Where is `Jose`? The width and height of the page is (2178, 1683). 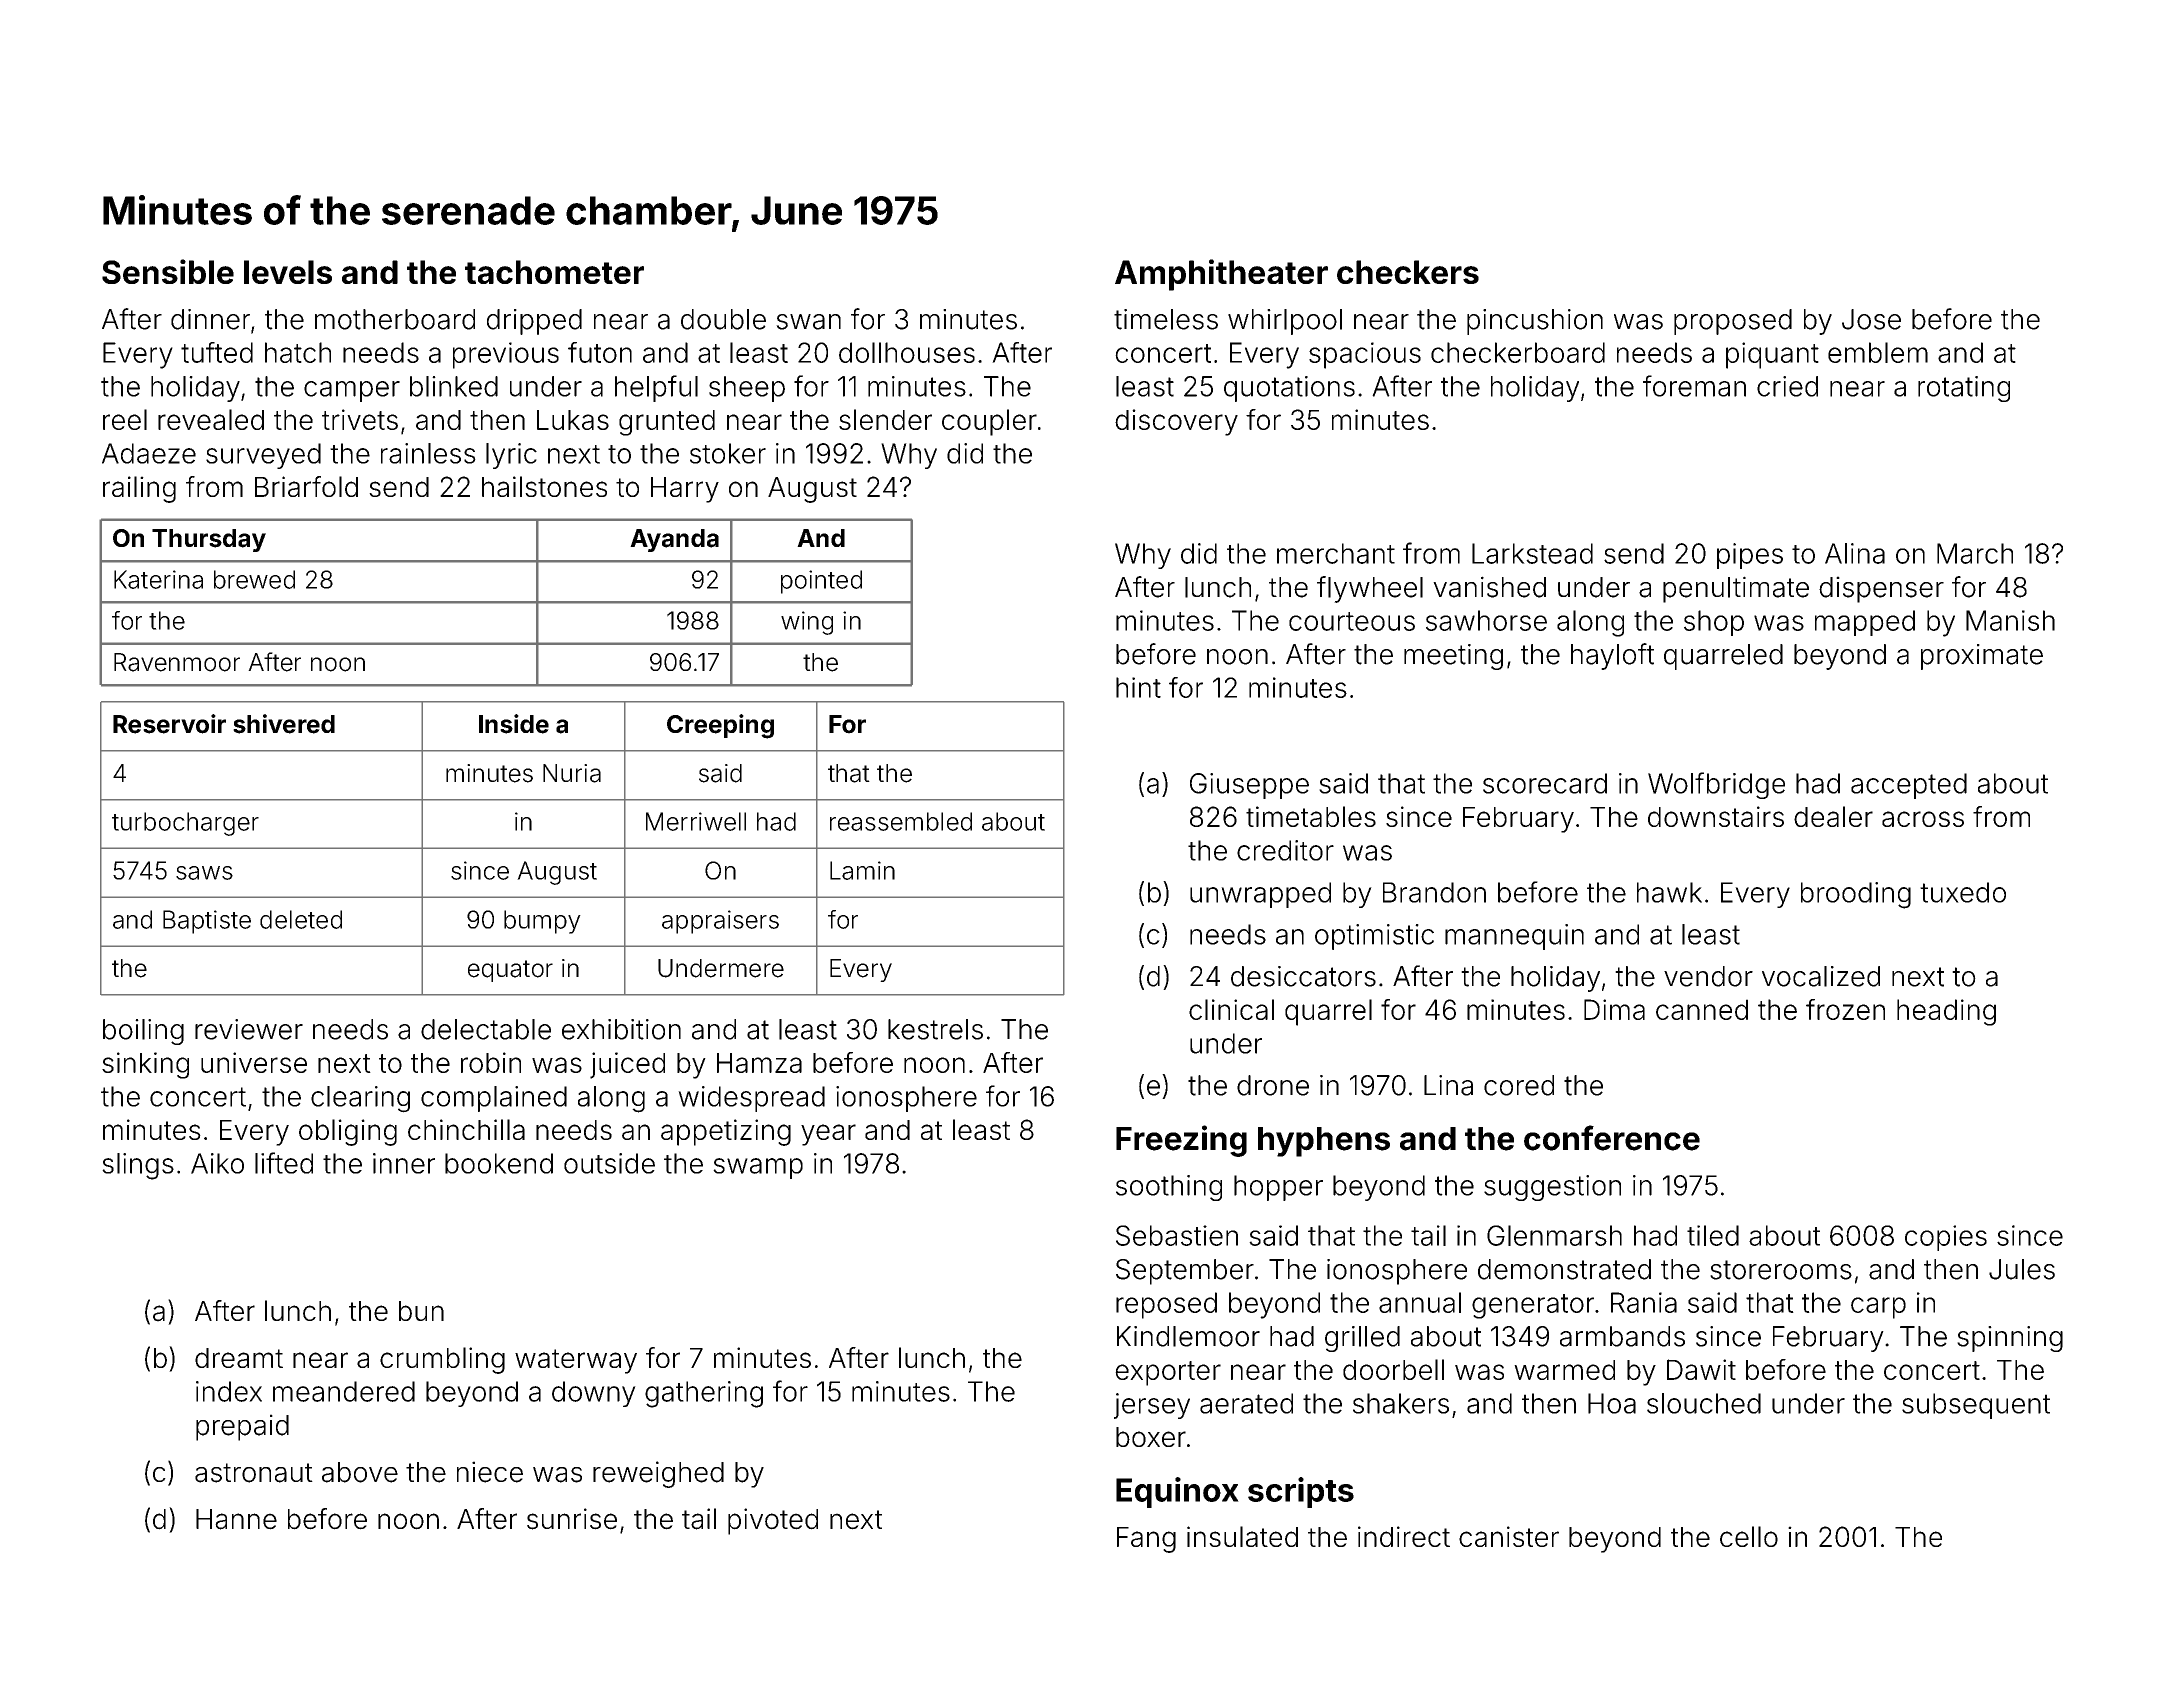
Jose is located at coordinates (1871, 319).
